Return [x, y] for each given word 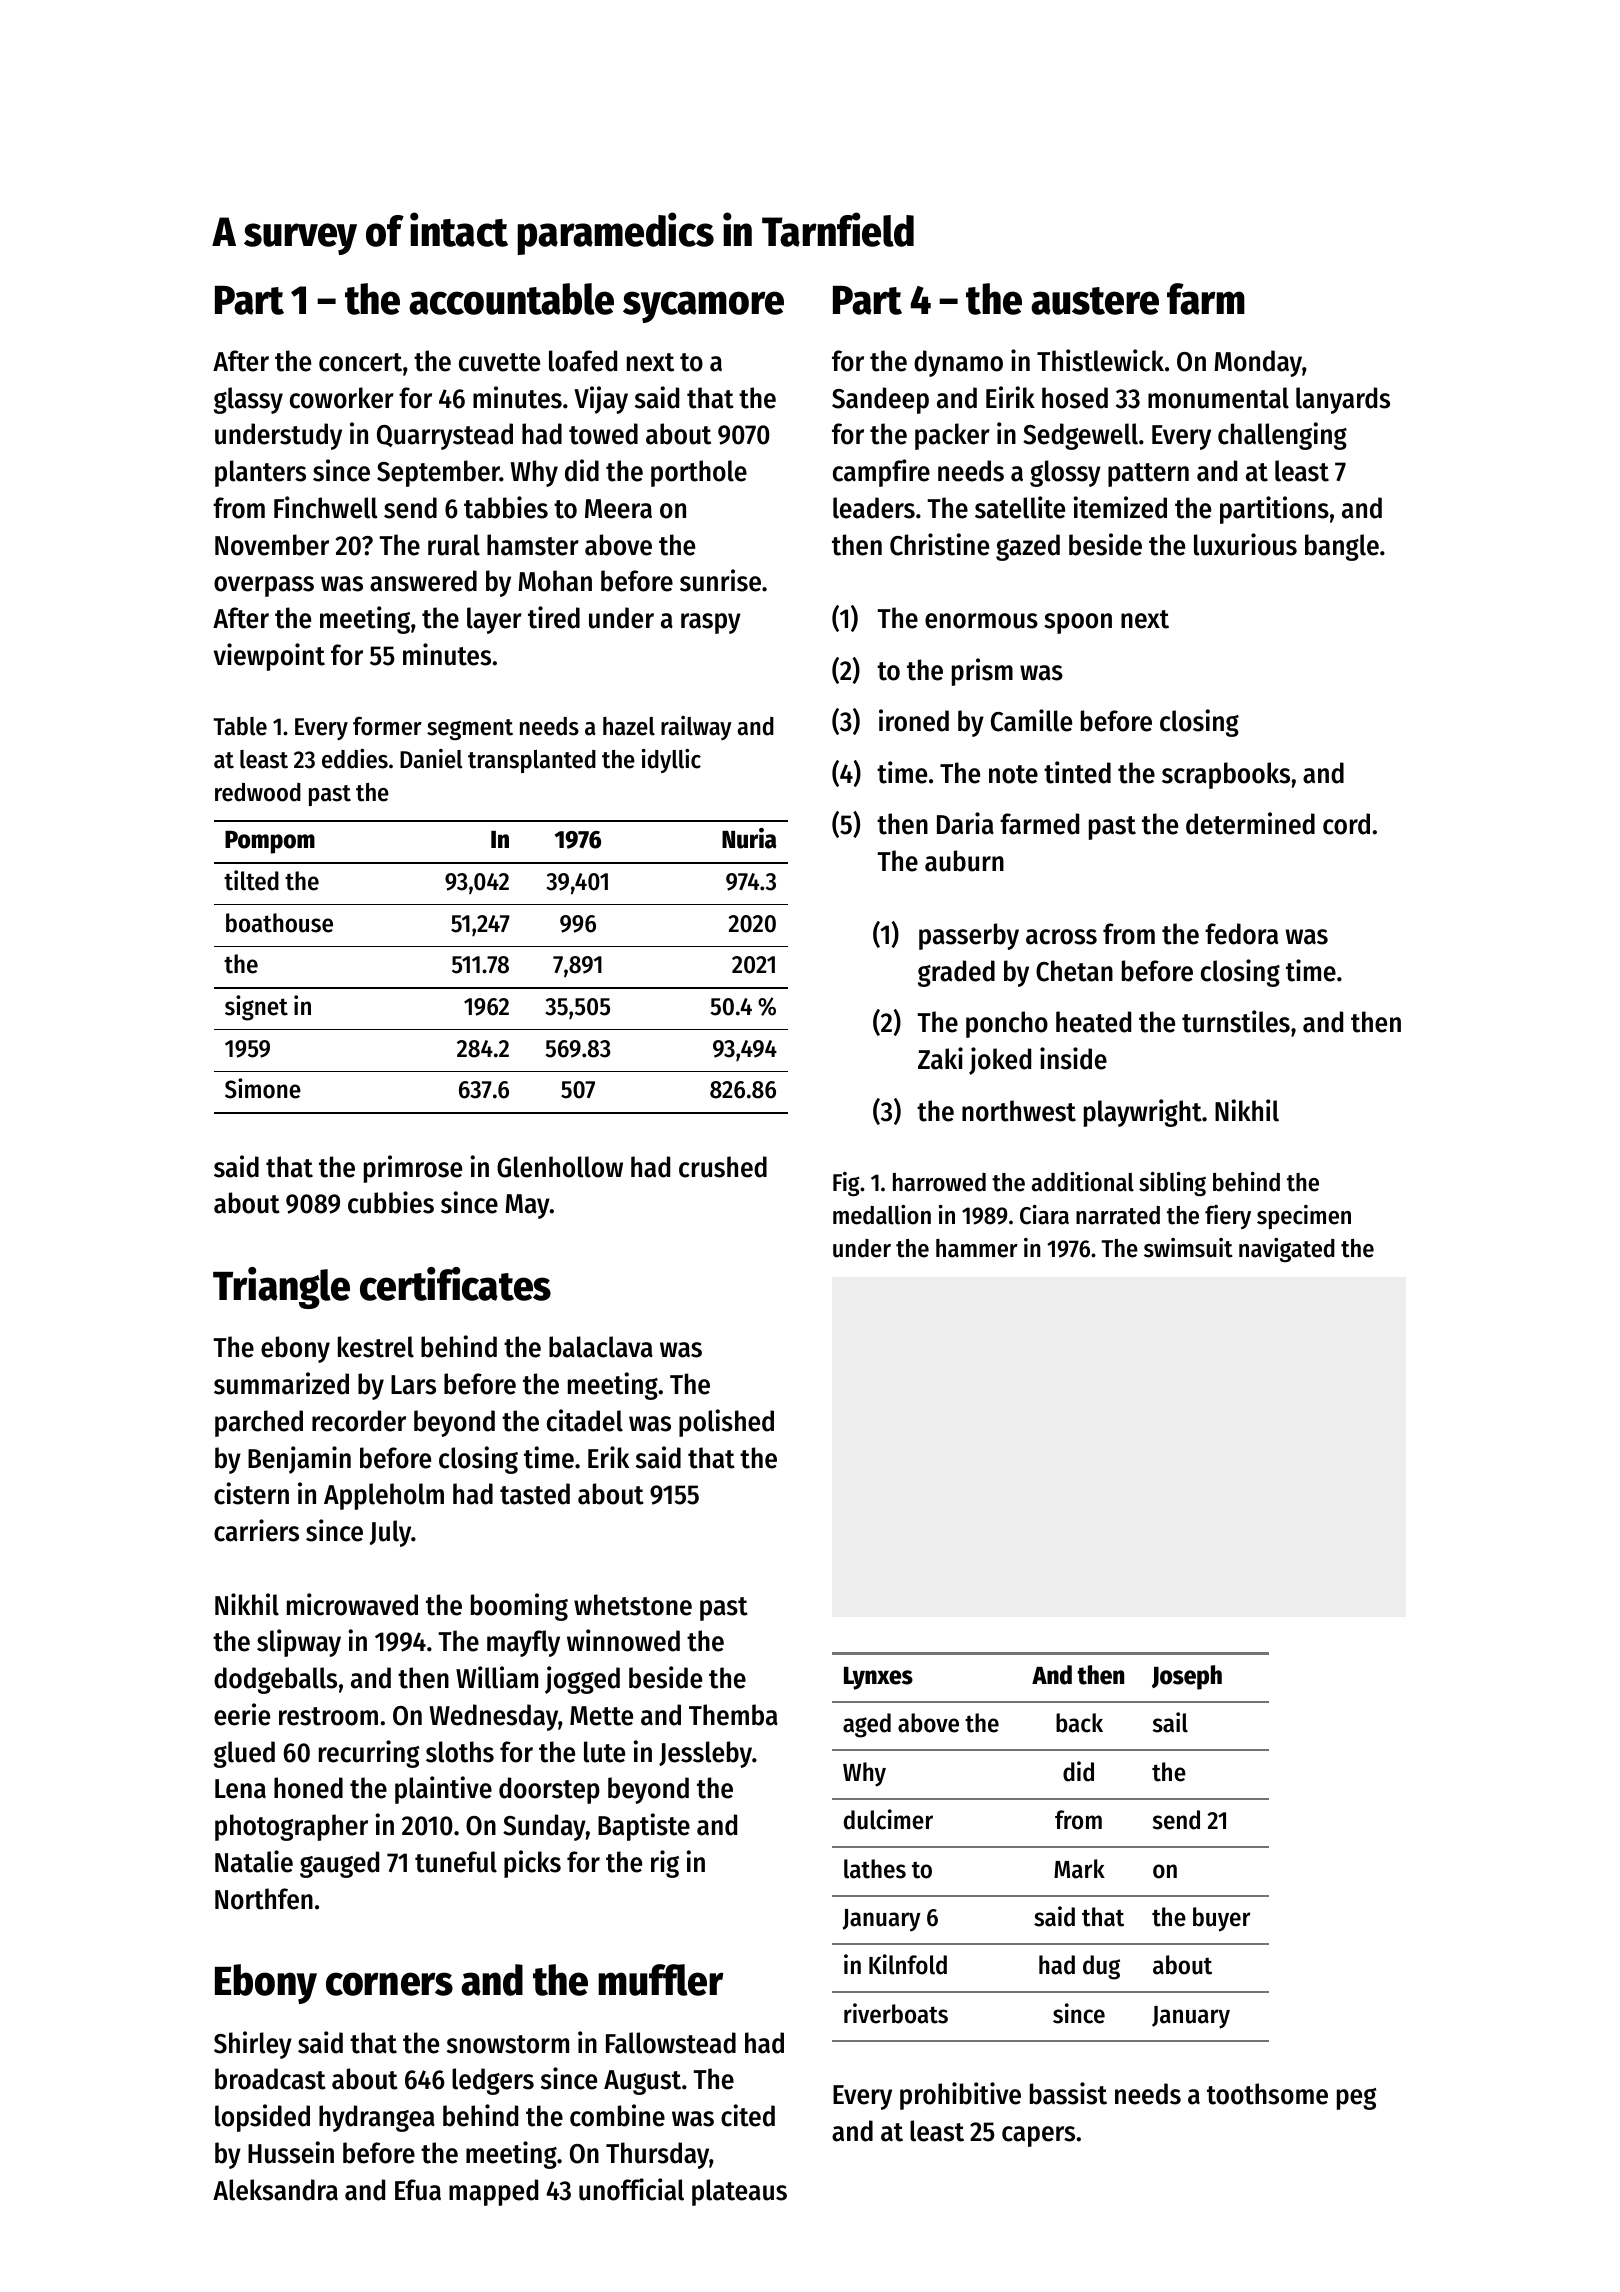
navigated [1287, 1250]
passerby [969, 936]
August [642, 2082]
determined [1250, 823]
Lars [413, 1385]
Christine [939, 544]
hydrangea [377, 2118]
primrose [413, 1169]
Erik [608, 1457]
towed [603, 434]
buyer [1221, 1919]
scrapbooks [1226, 775]
